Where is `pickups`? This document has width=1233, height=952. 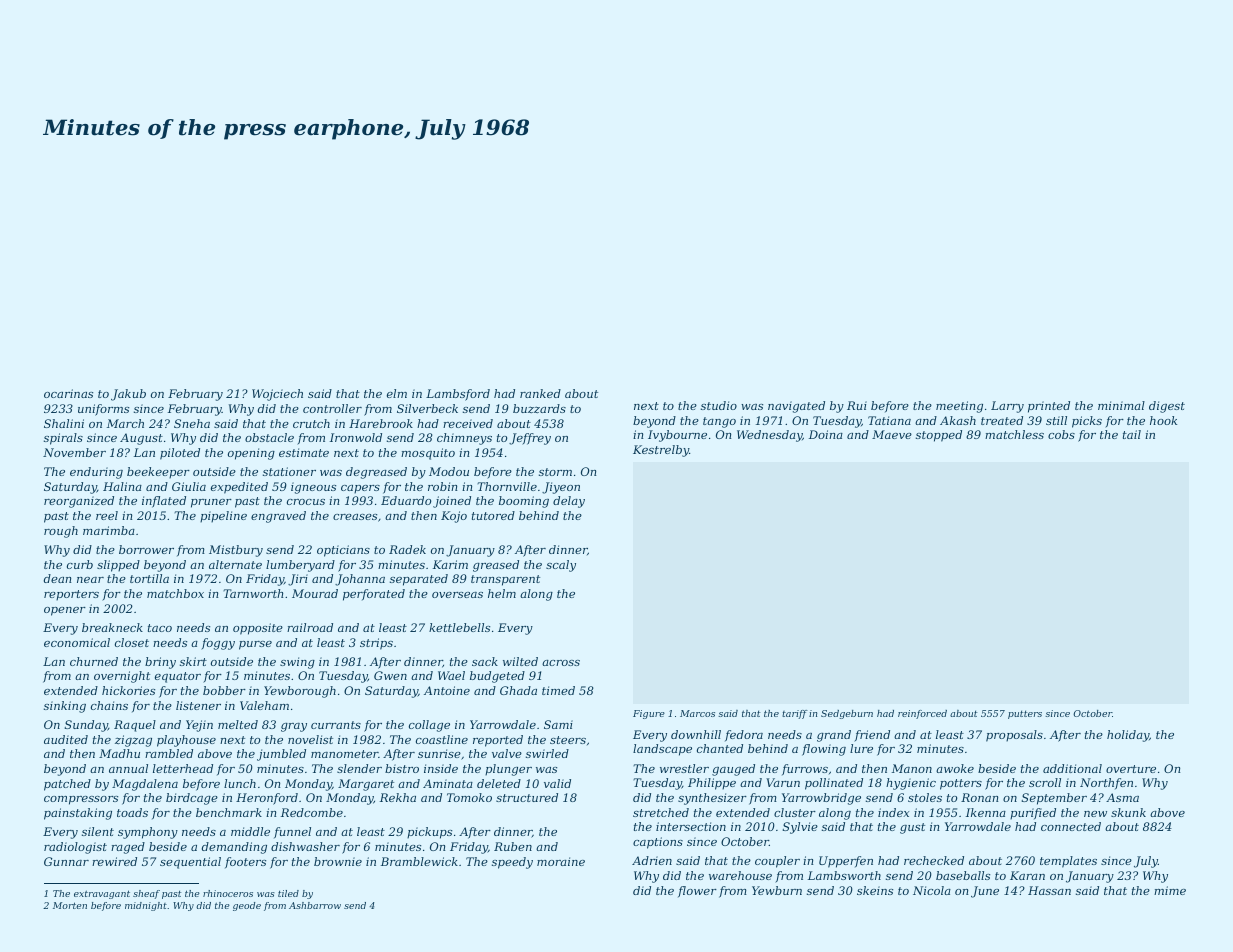 pickups is located at coordinates (429, 833).
